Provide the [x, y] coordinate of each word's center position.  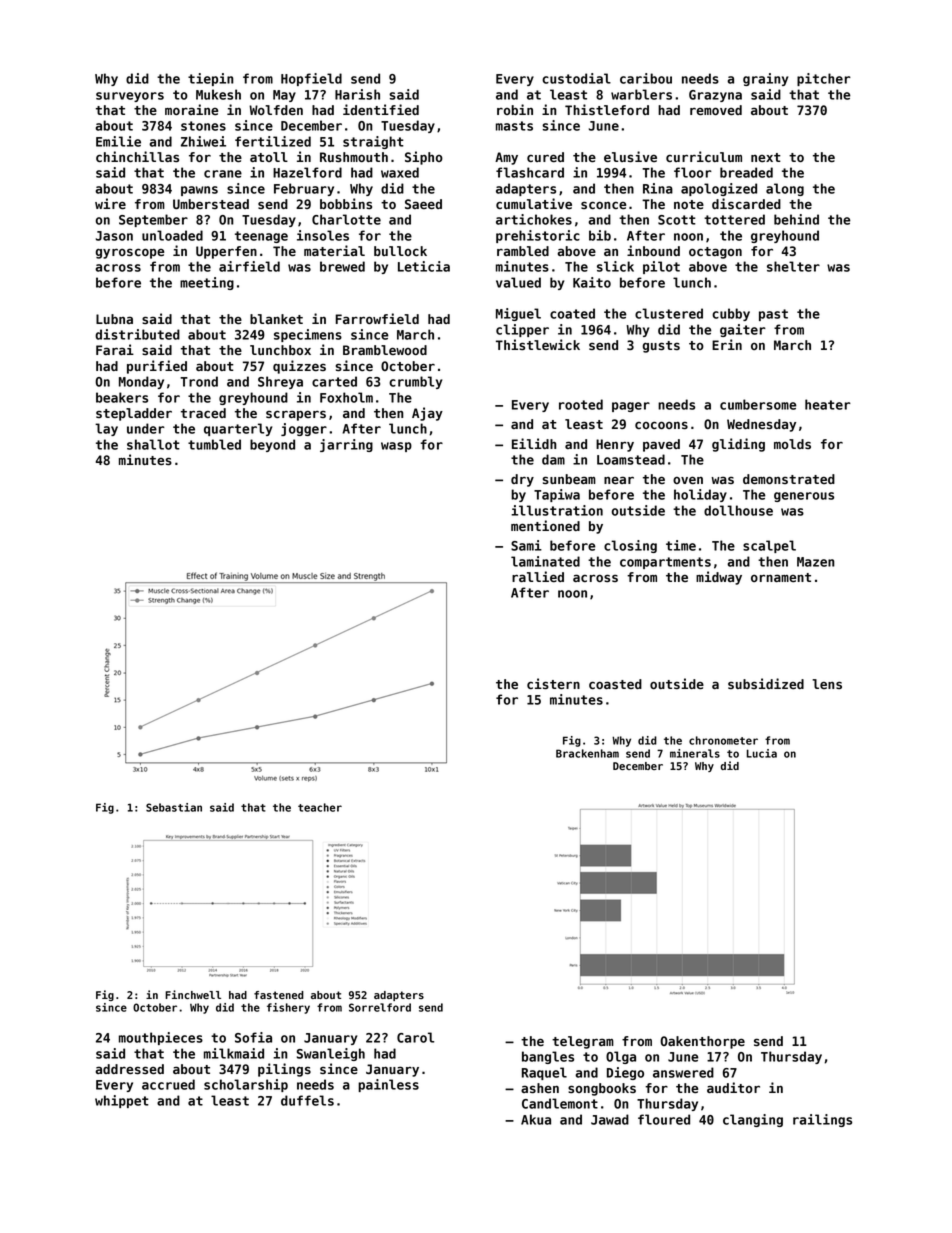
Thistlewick [538, 344]
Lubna [114, 319]
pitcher [824, 79]
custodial [576, 78]
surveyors [130, 97]
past [773, 315]
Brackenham [587, 753]
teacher [320, 807]
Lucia [762, 753]
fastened [279, 995]
